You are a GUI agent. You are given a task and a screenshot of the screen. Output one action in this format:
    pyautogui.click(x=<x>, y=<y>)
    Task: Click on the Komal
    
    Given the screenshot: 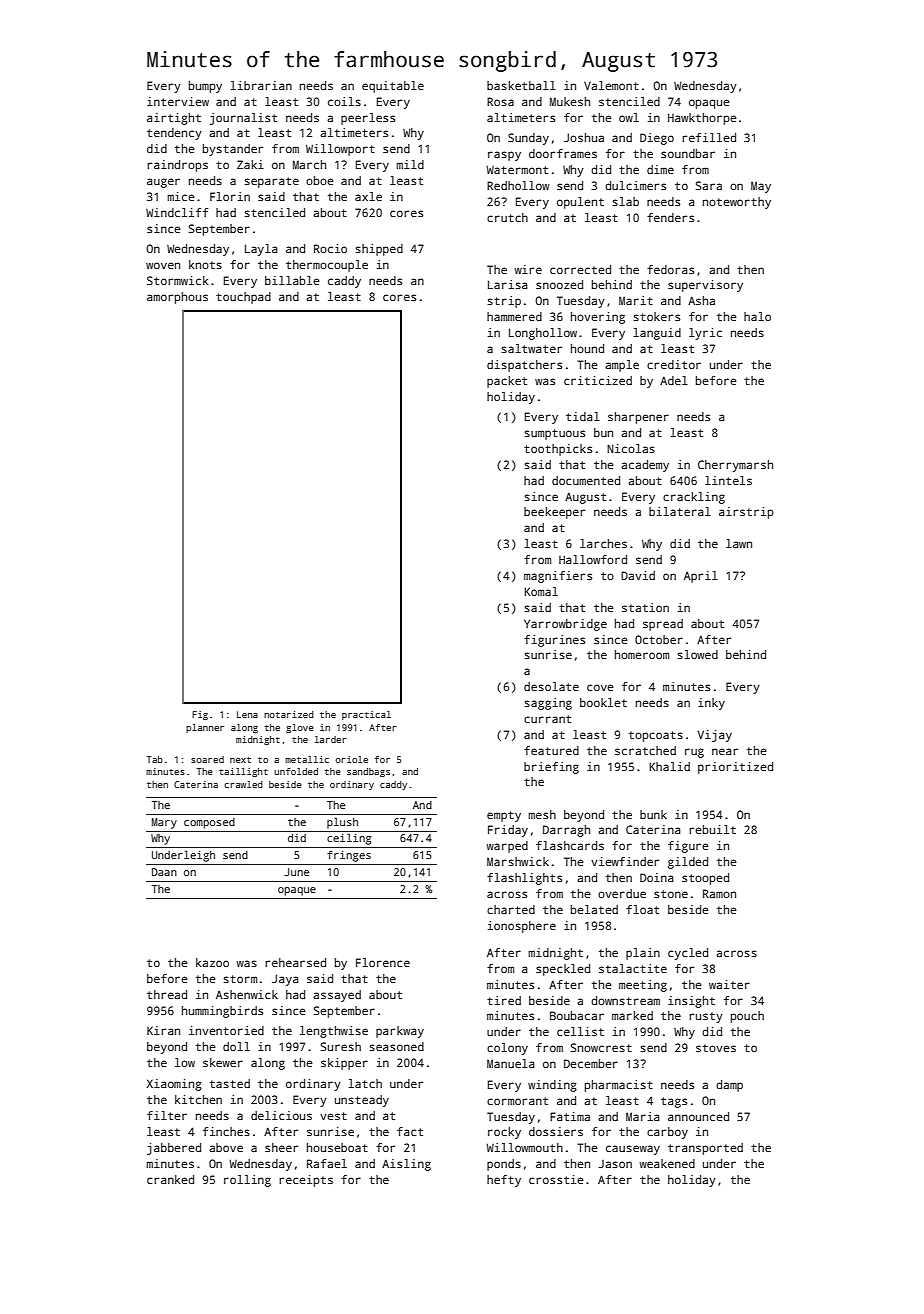 What is the action you would take?
    pyautogui.click(x=541, y=591)
